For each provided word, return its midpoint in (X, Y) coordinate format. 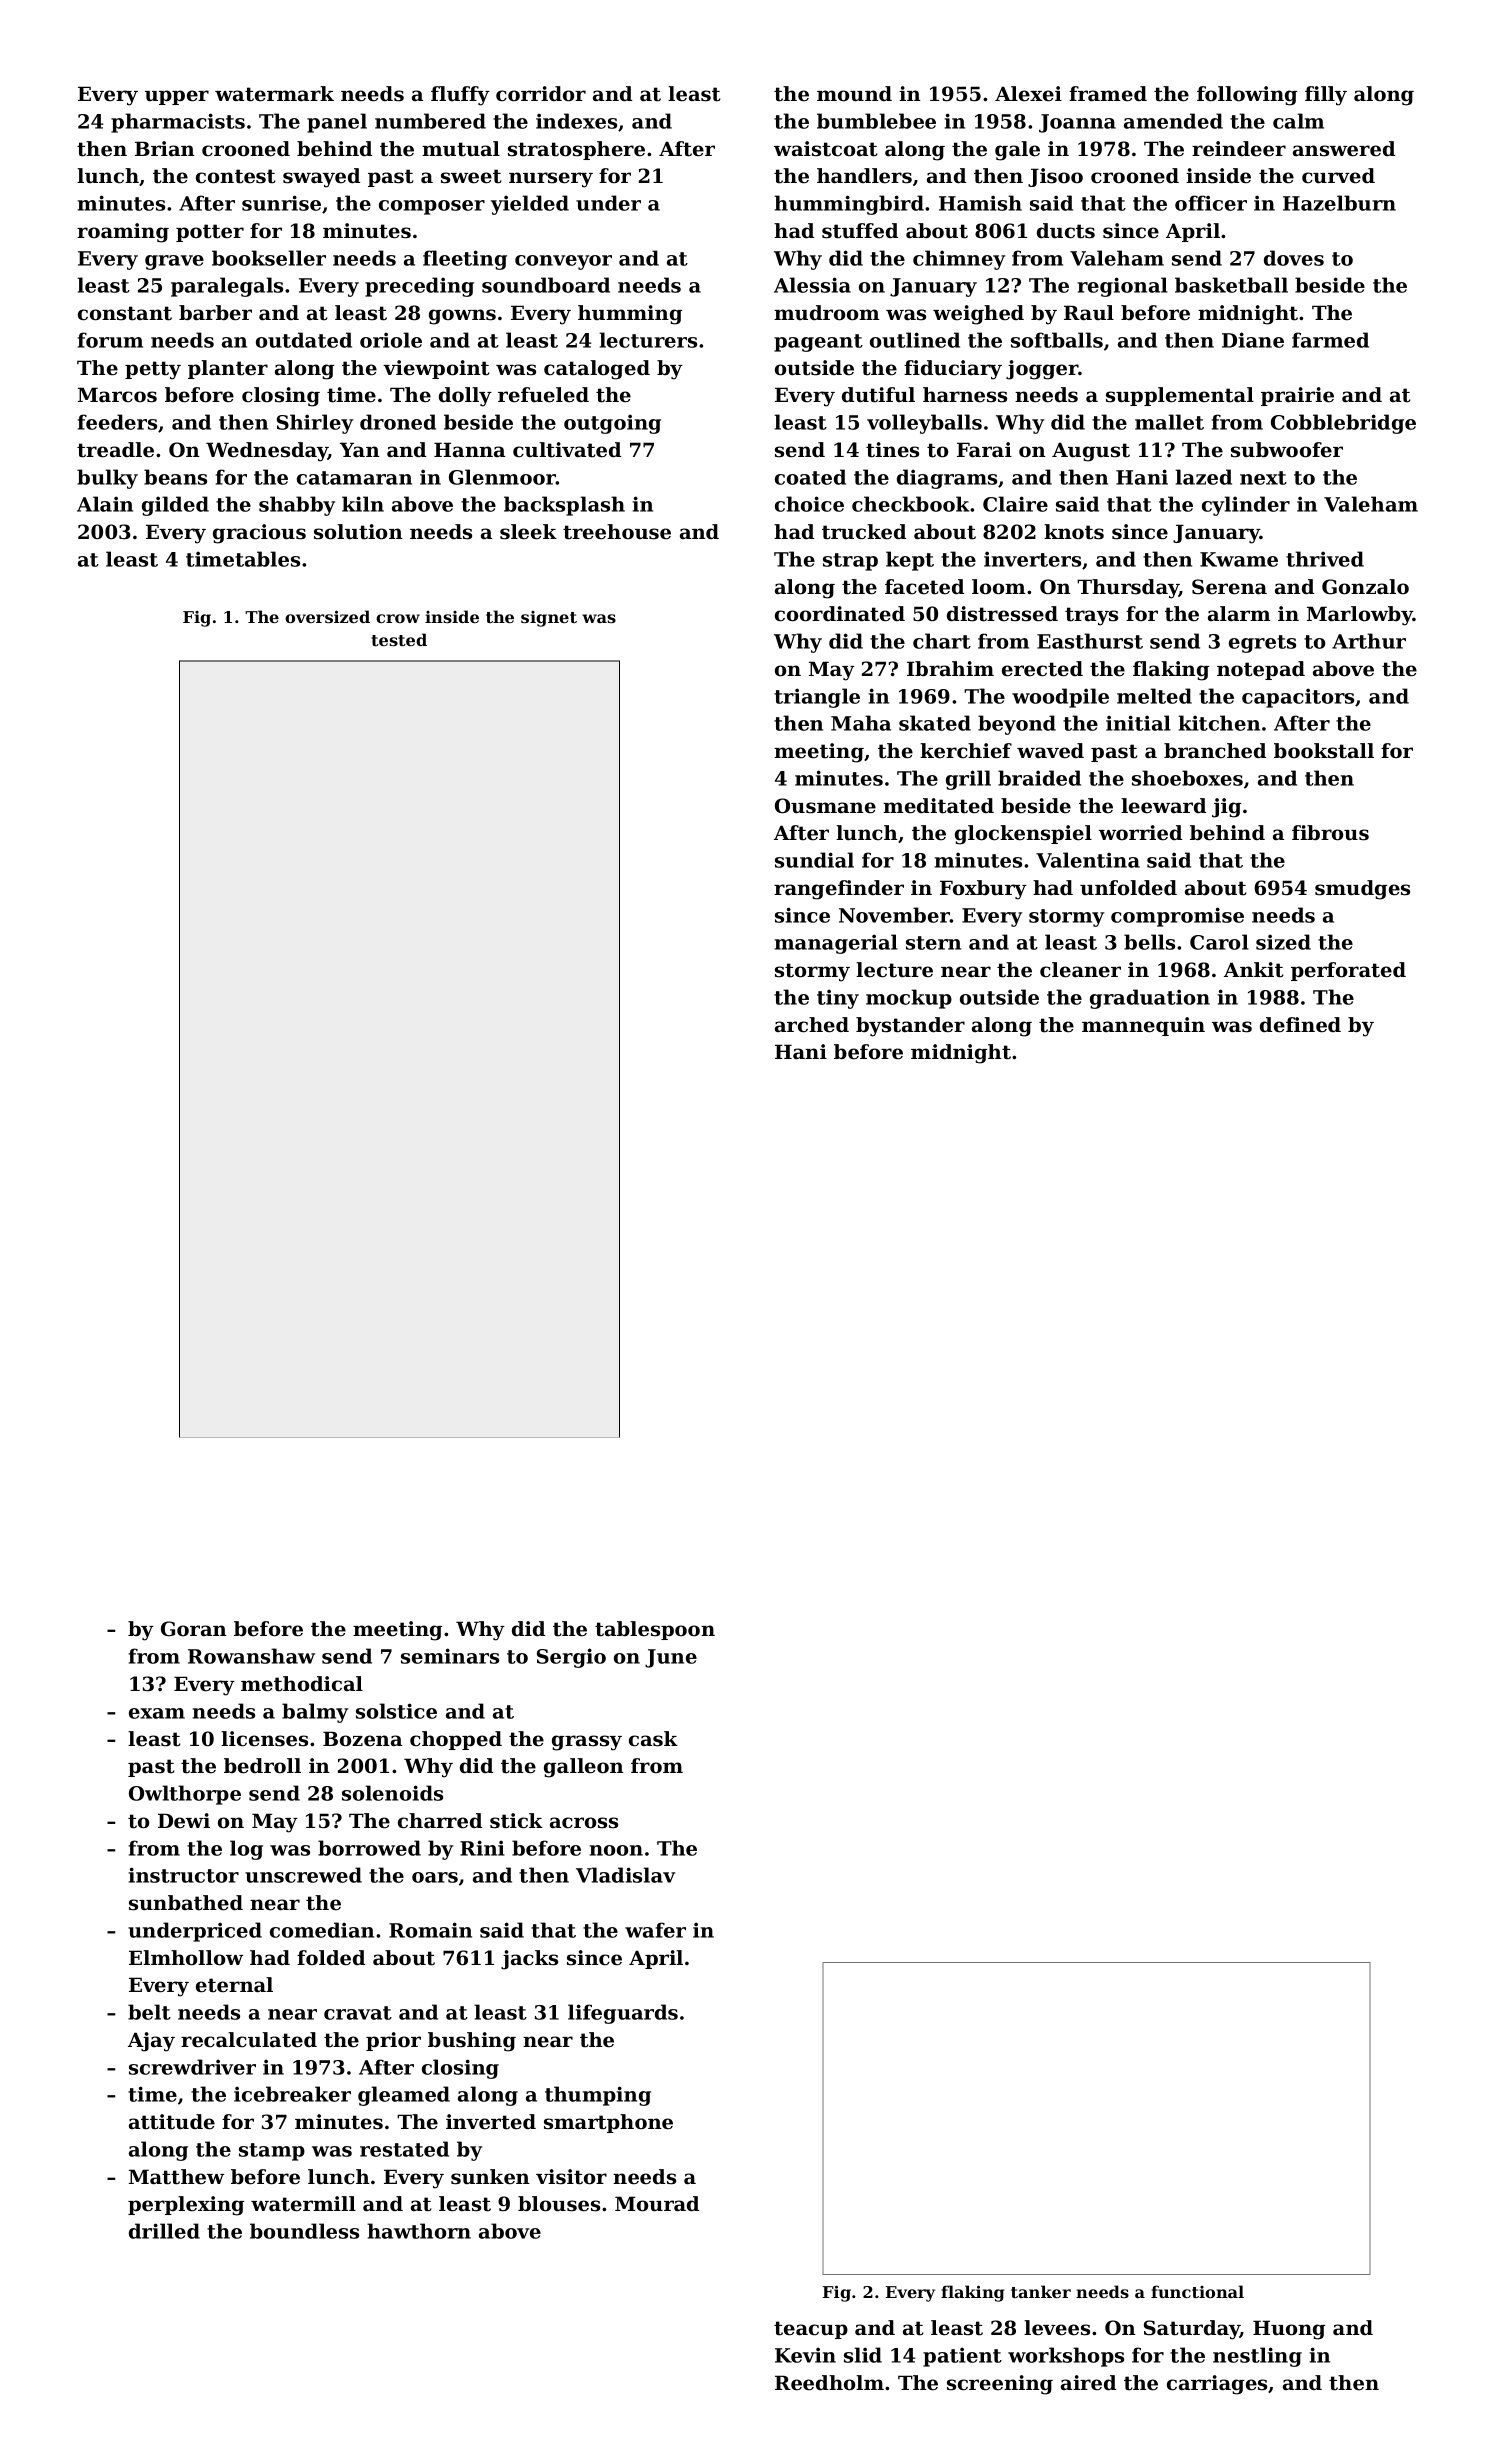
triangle (817, 698)
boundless (304, 2231)
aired (1088, 2383)
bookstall (1324, 751)
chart (942, 641)
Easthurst (1090, 641)
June (671, 1658)
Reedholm (829, 2383)
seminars (450, 1656)
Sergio (571, 1658)
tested (399, 639)
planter (228, 369)
